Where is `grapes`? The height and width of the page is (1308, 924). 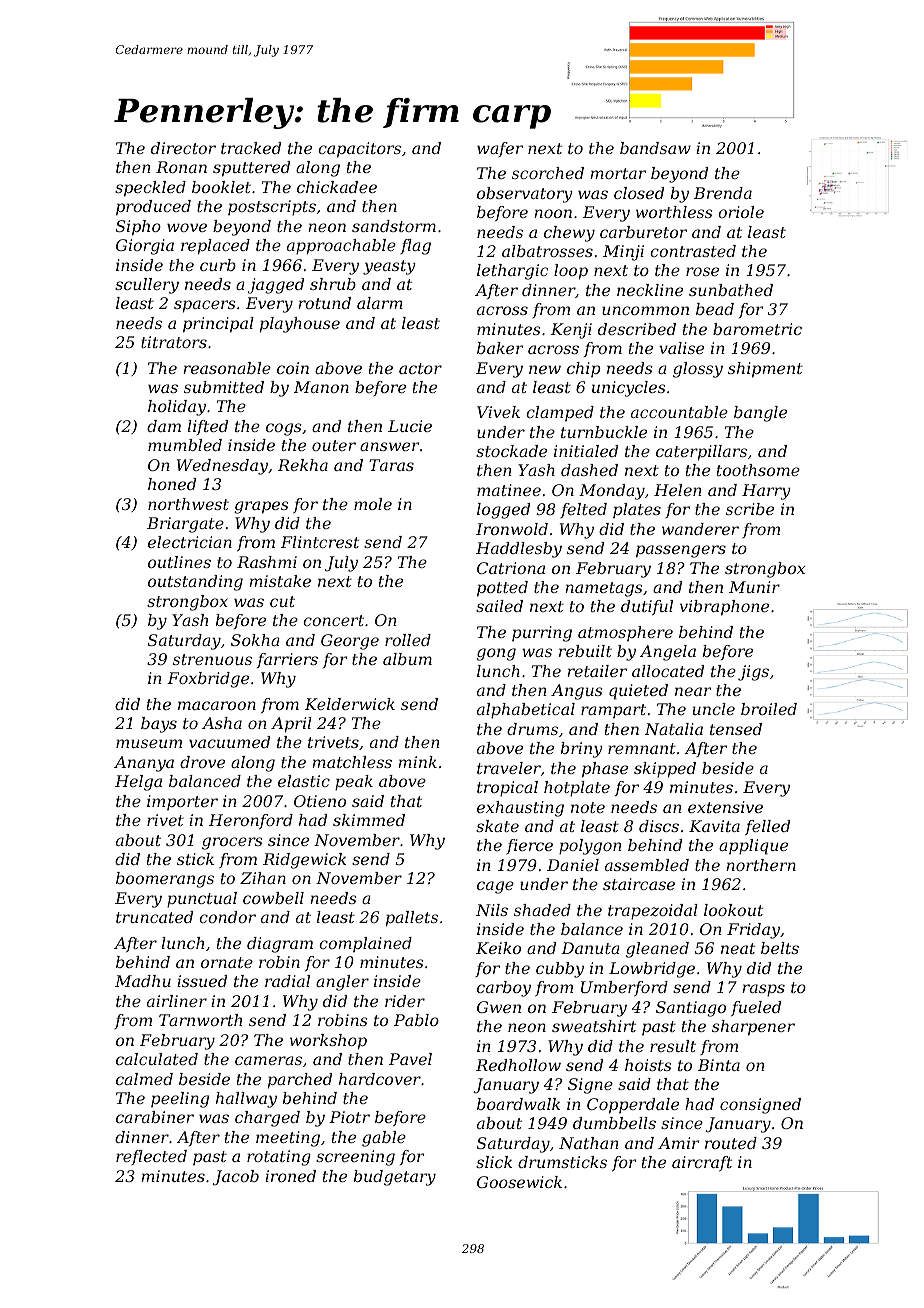
grapes is located at coordinates (261, 507).
